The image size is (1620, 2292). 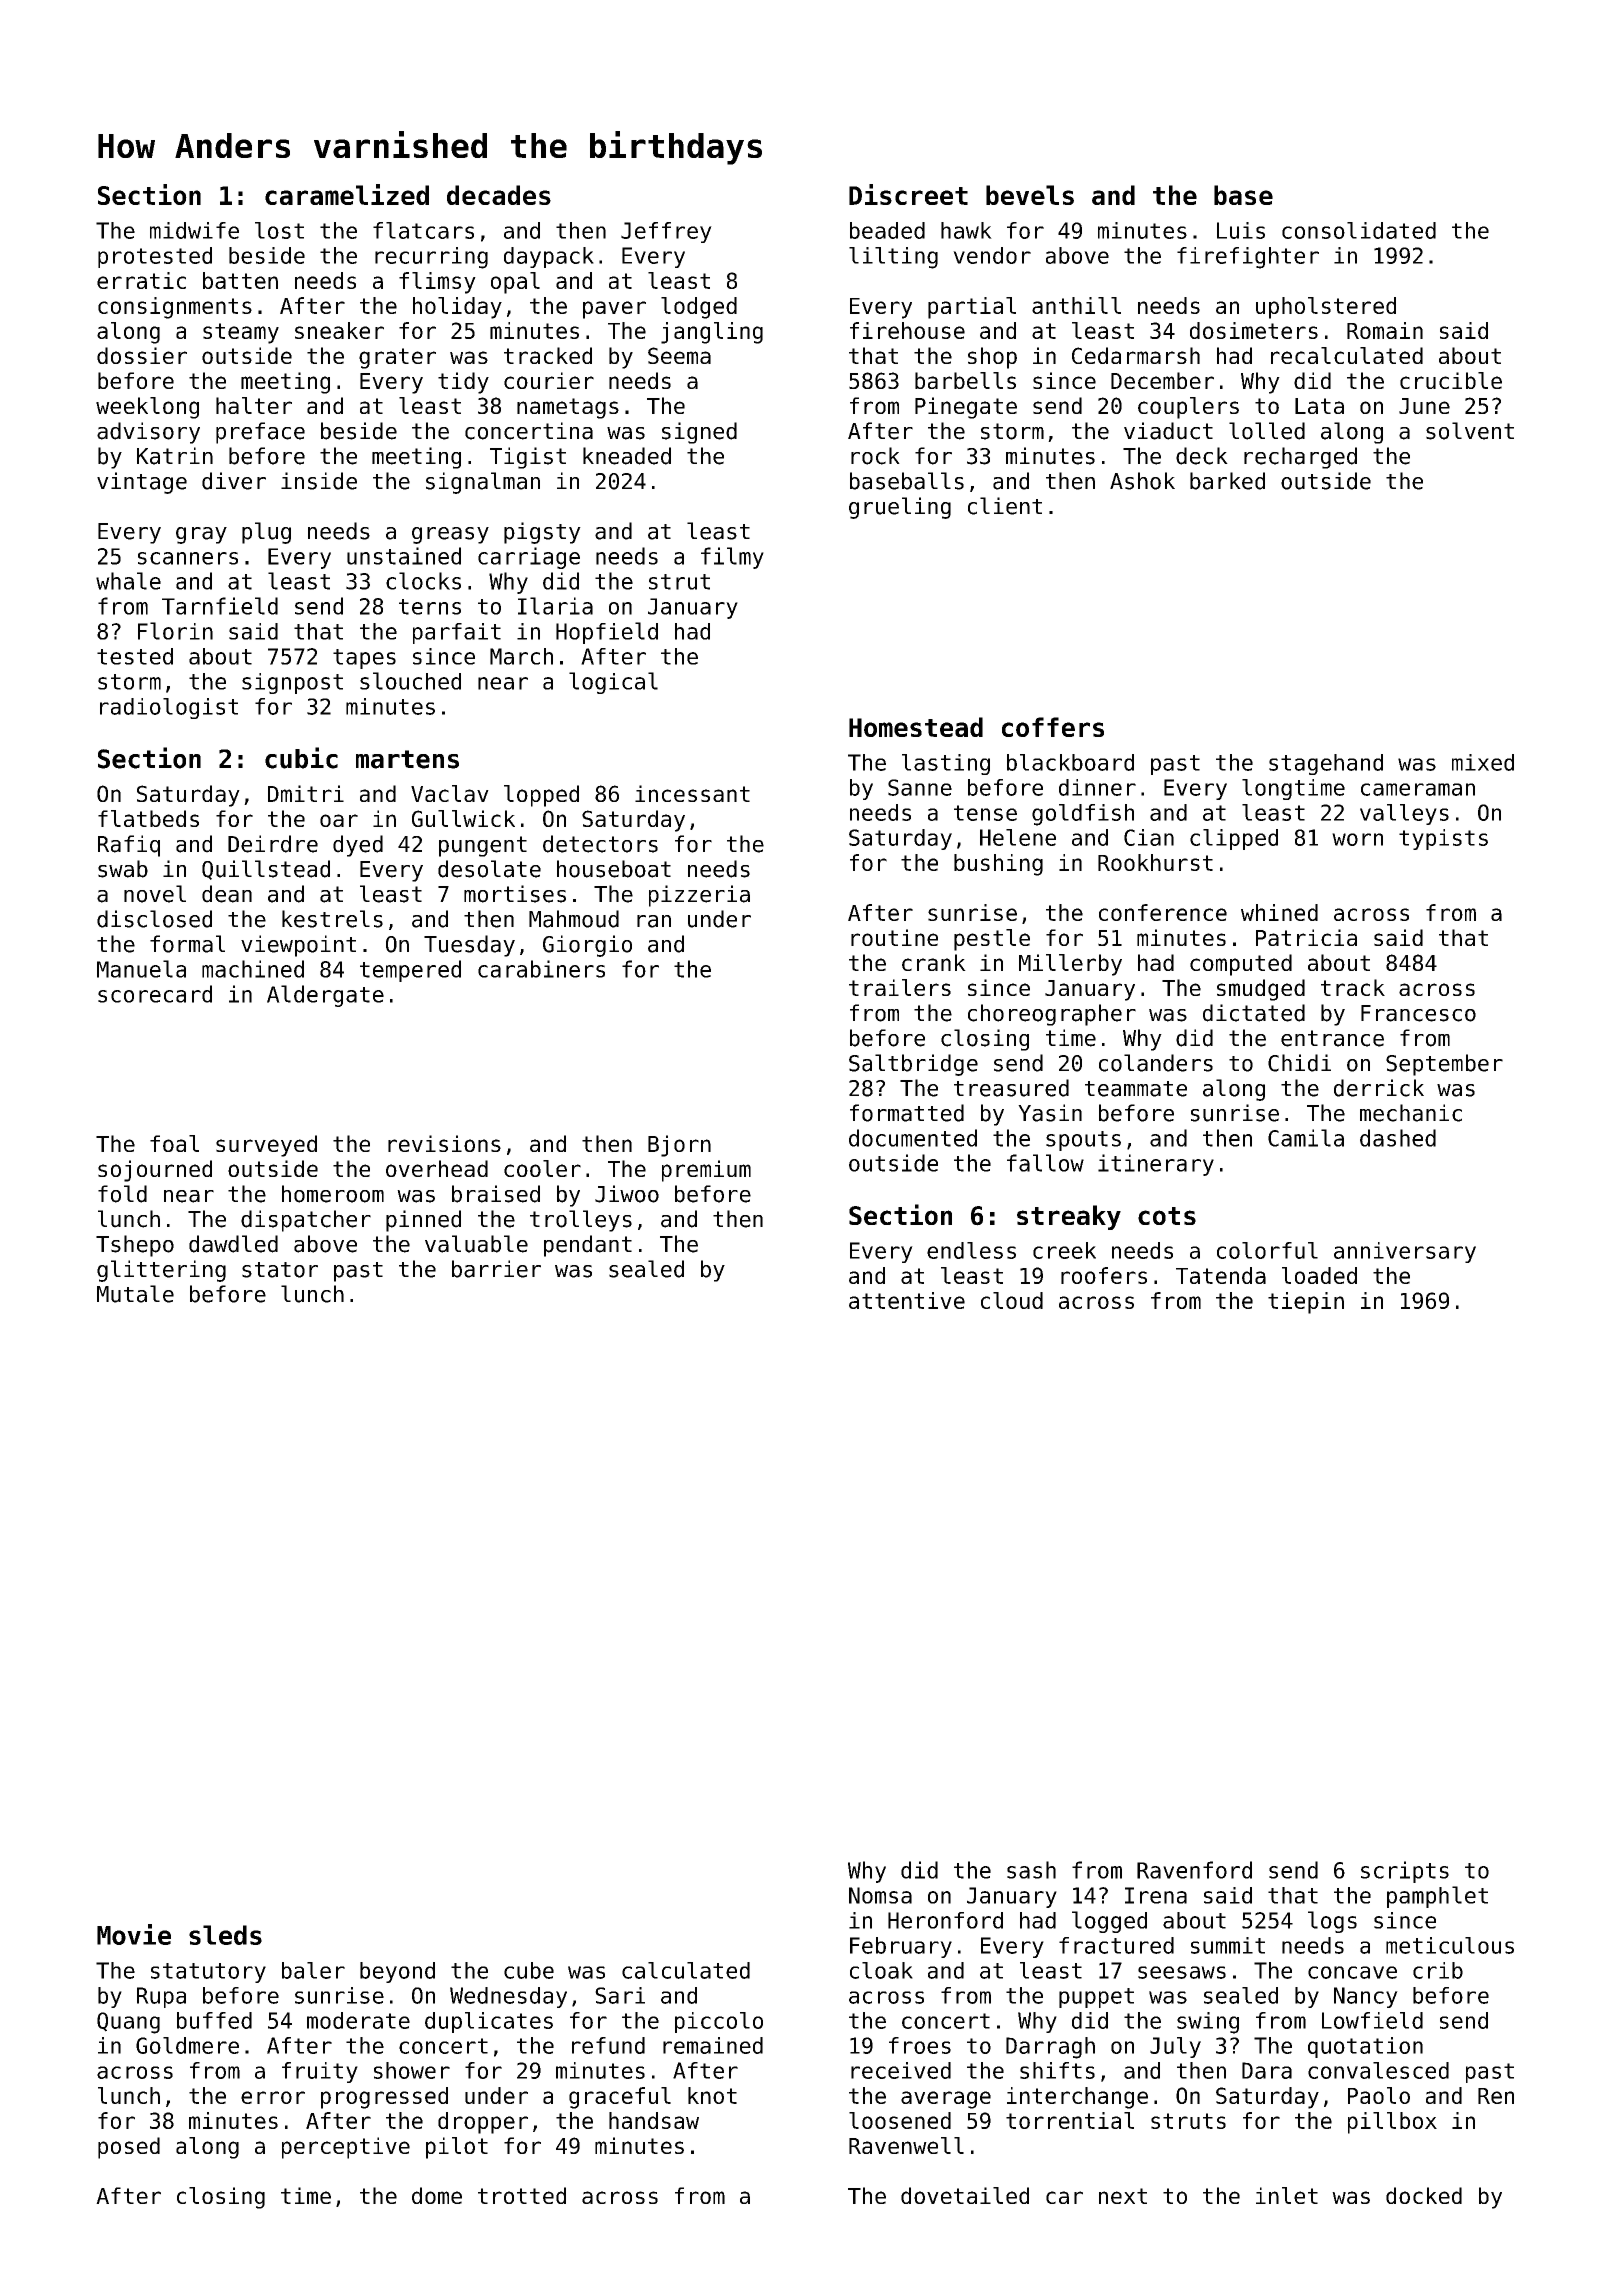 I want to click on Luis, so click(x=1241, y=230).
